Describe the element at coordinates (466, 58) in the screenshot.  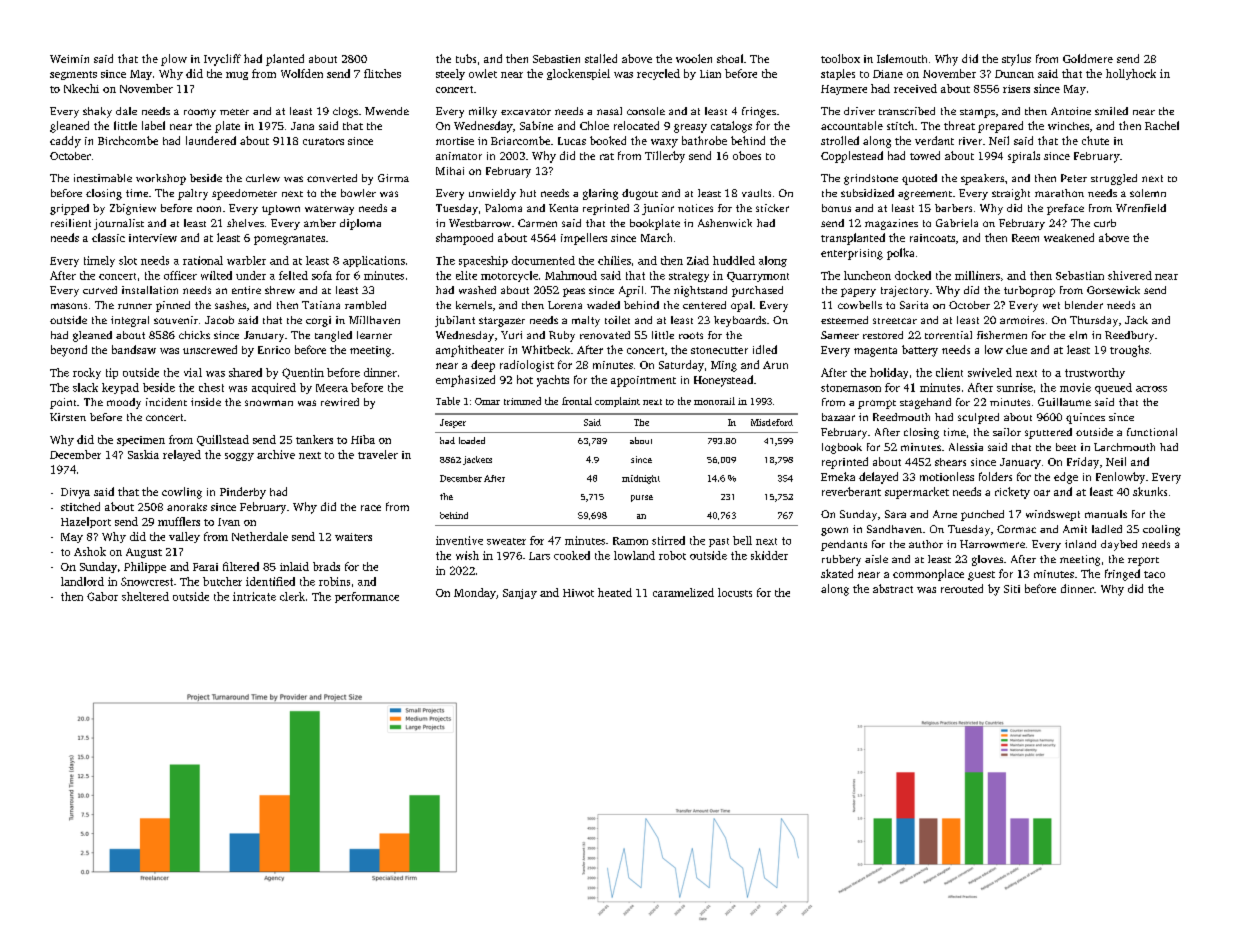
I see `tubs` at that location.
